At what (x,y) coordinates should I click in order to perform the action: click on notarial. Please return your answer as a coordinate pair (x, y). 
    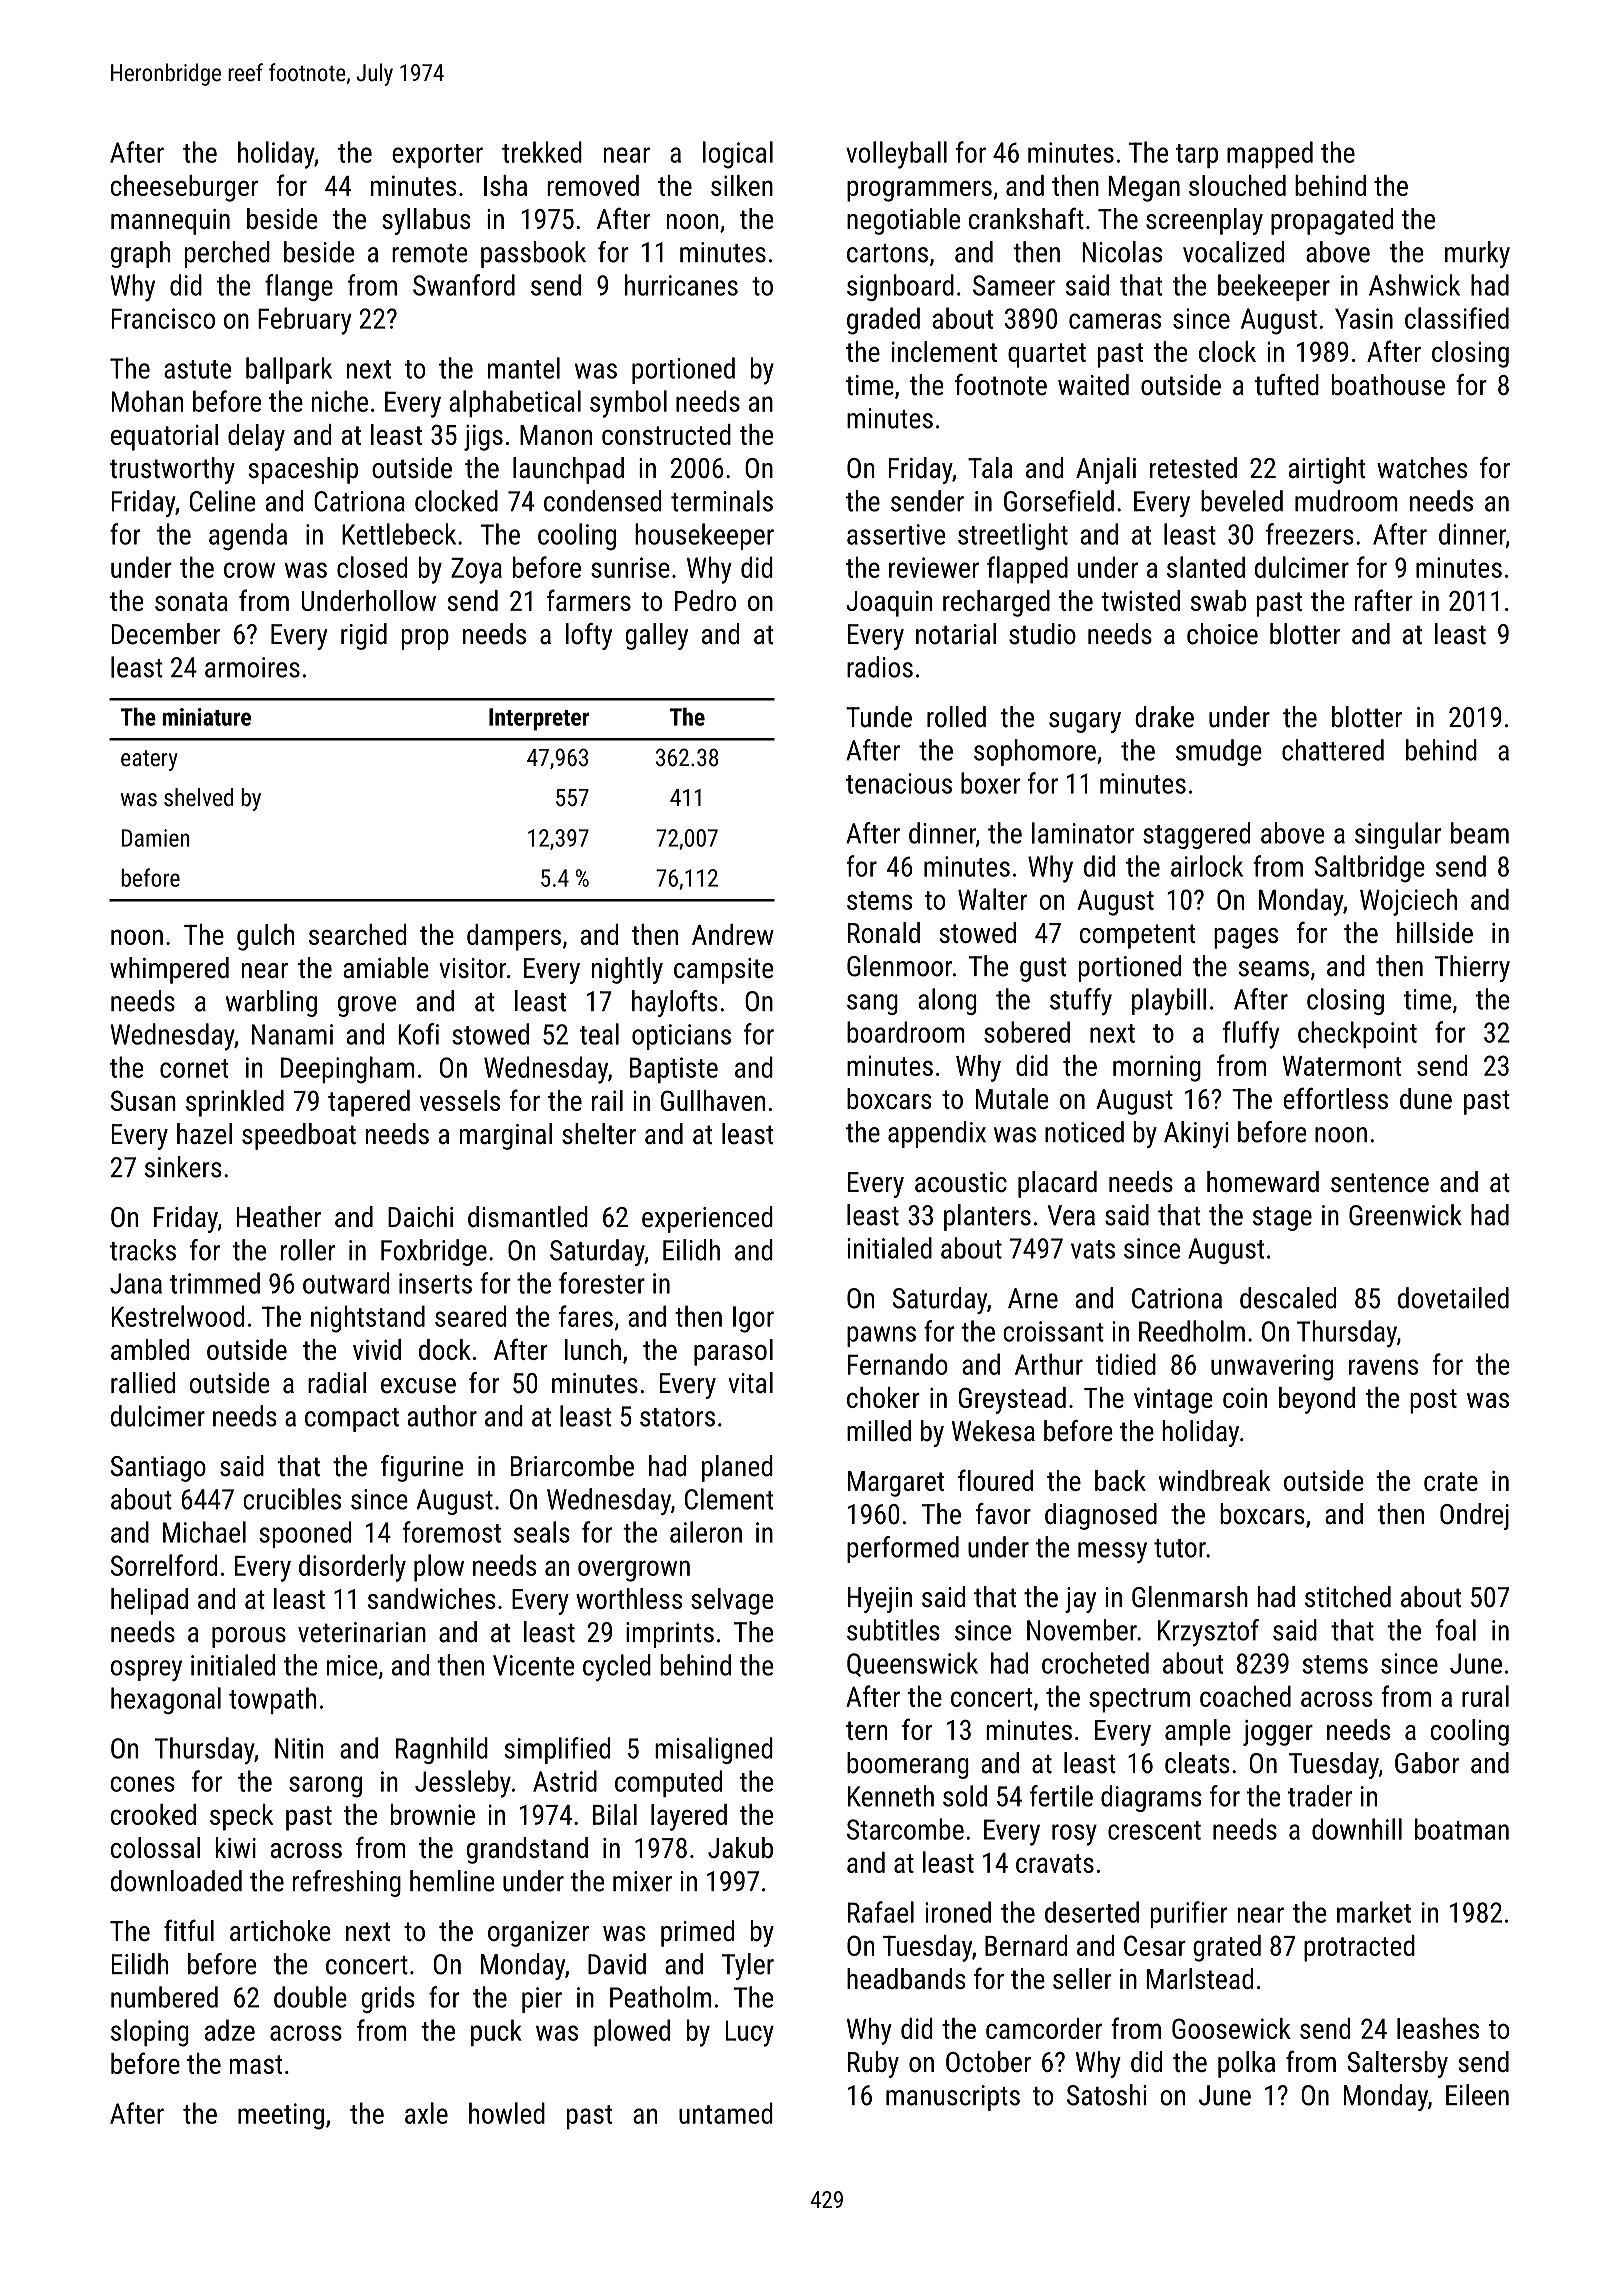
    Looking at the image, I should click on (956, 634).
